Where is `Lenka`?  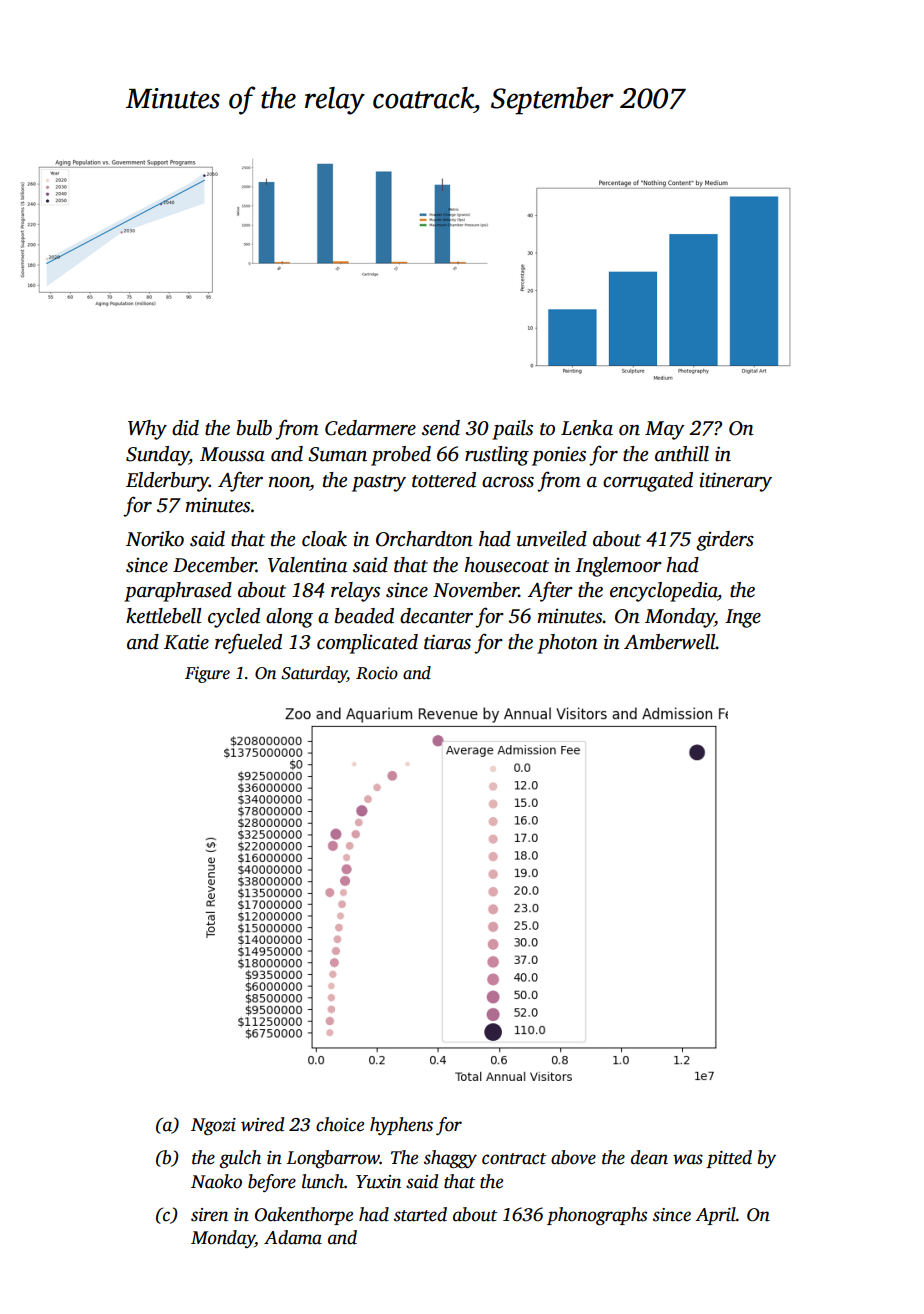
Lenka is located at coordinates (587, 428).
